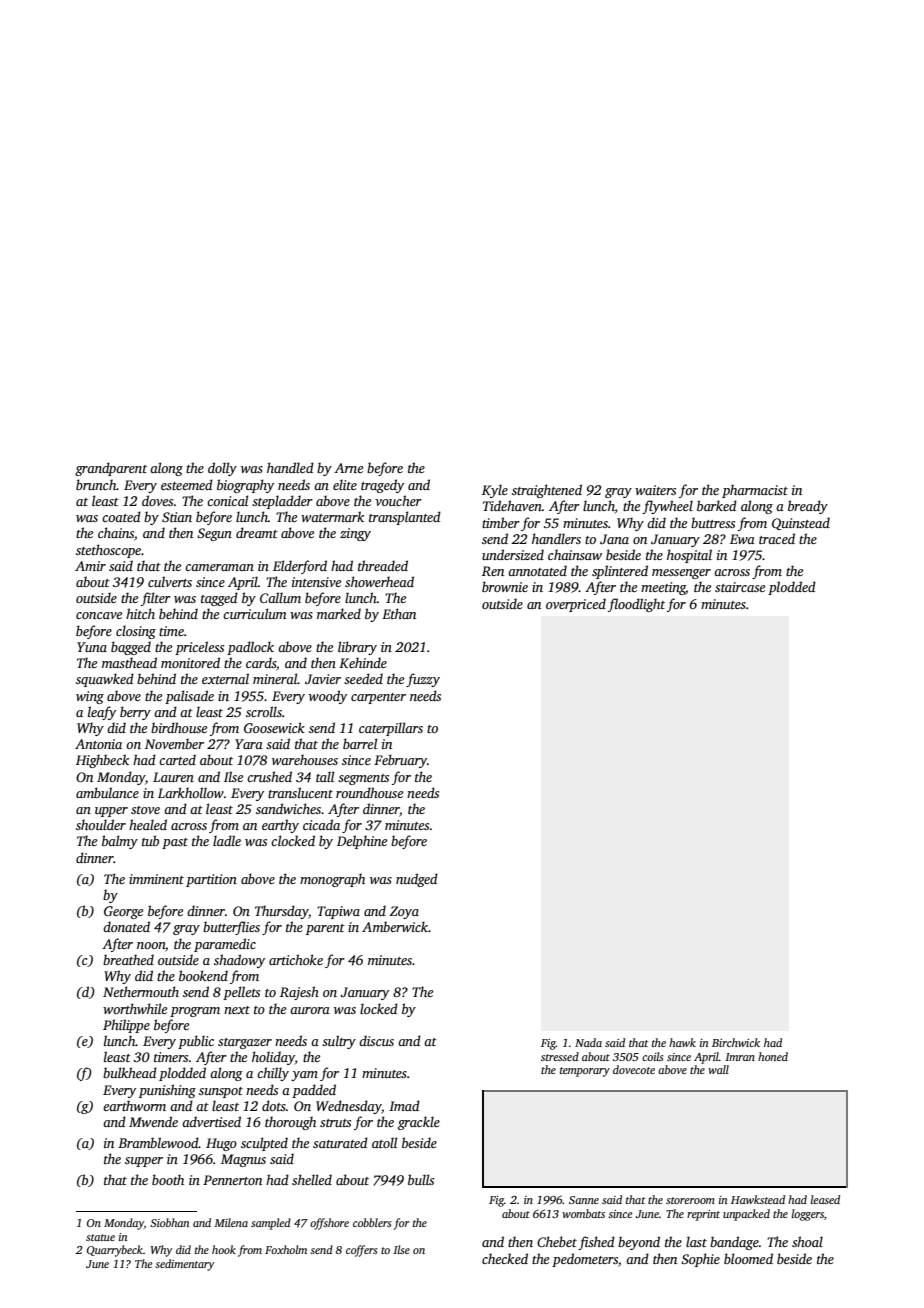  Describe the element at coordinates (740, 587) in the document. I see `staircase` at that location.
